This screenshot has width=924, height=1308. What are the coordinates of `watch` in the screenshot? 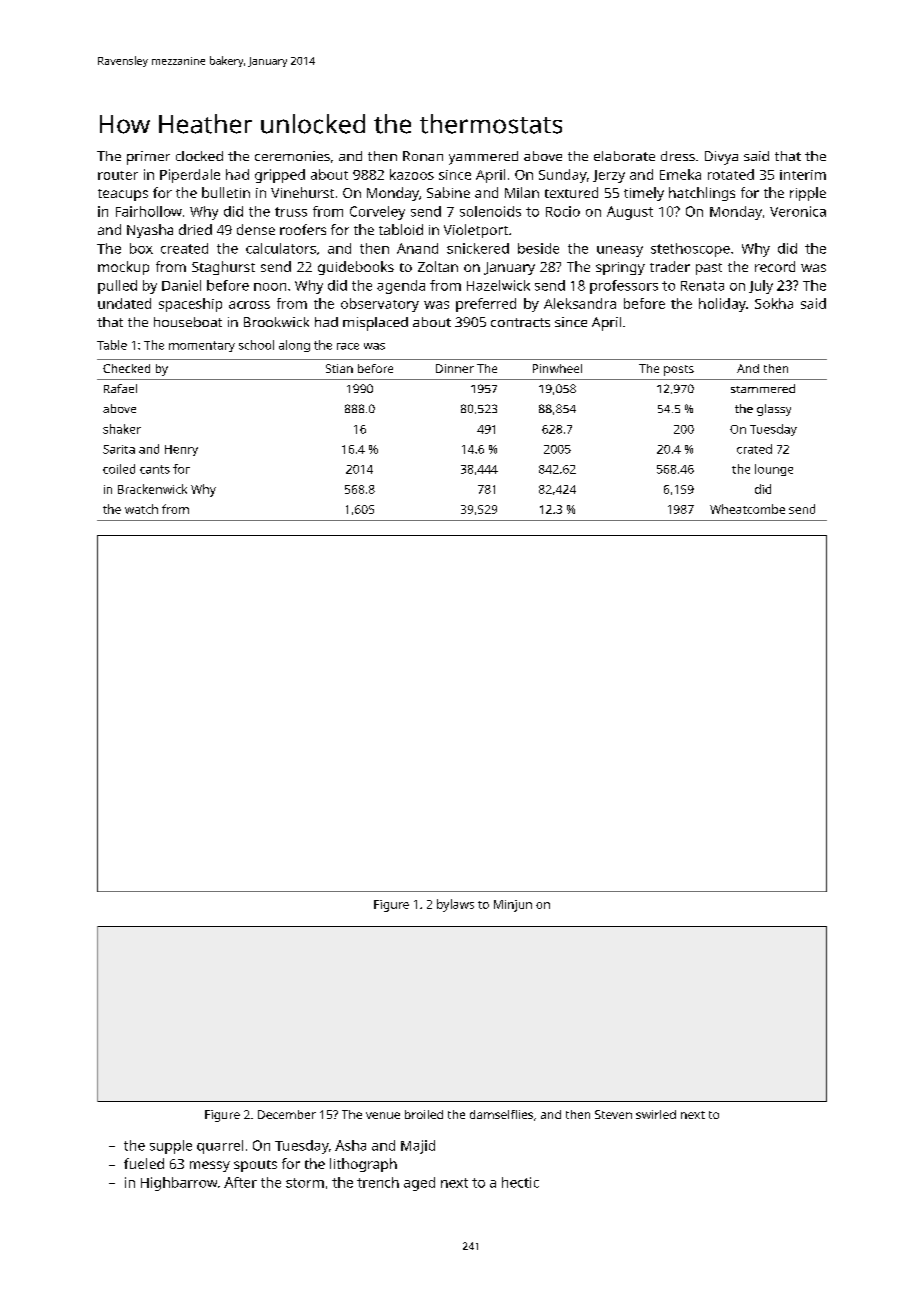 It's located at (141, 509).
